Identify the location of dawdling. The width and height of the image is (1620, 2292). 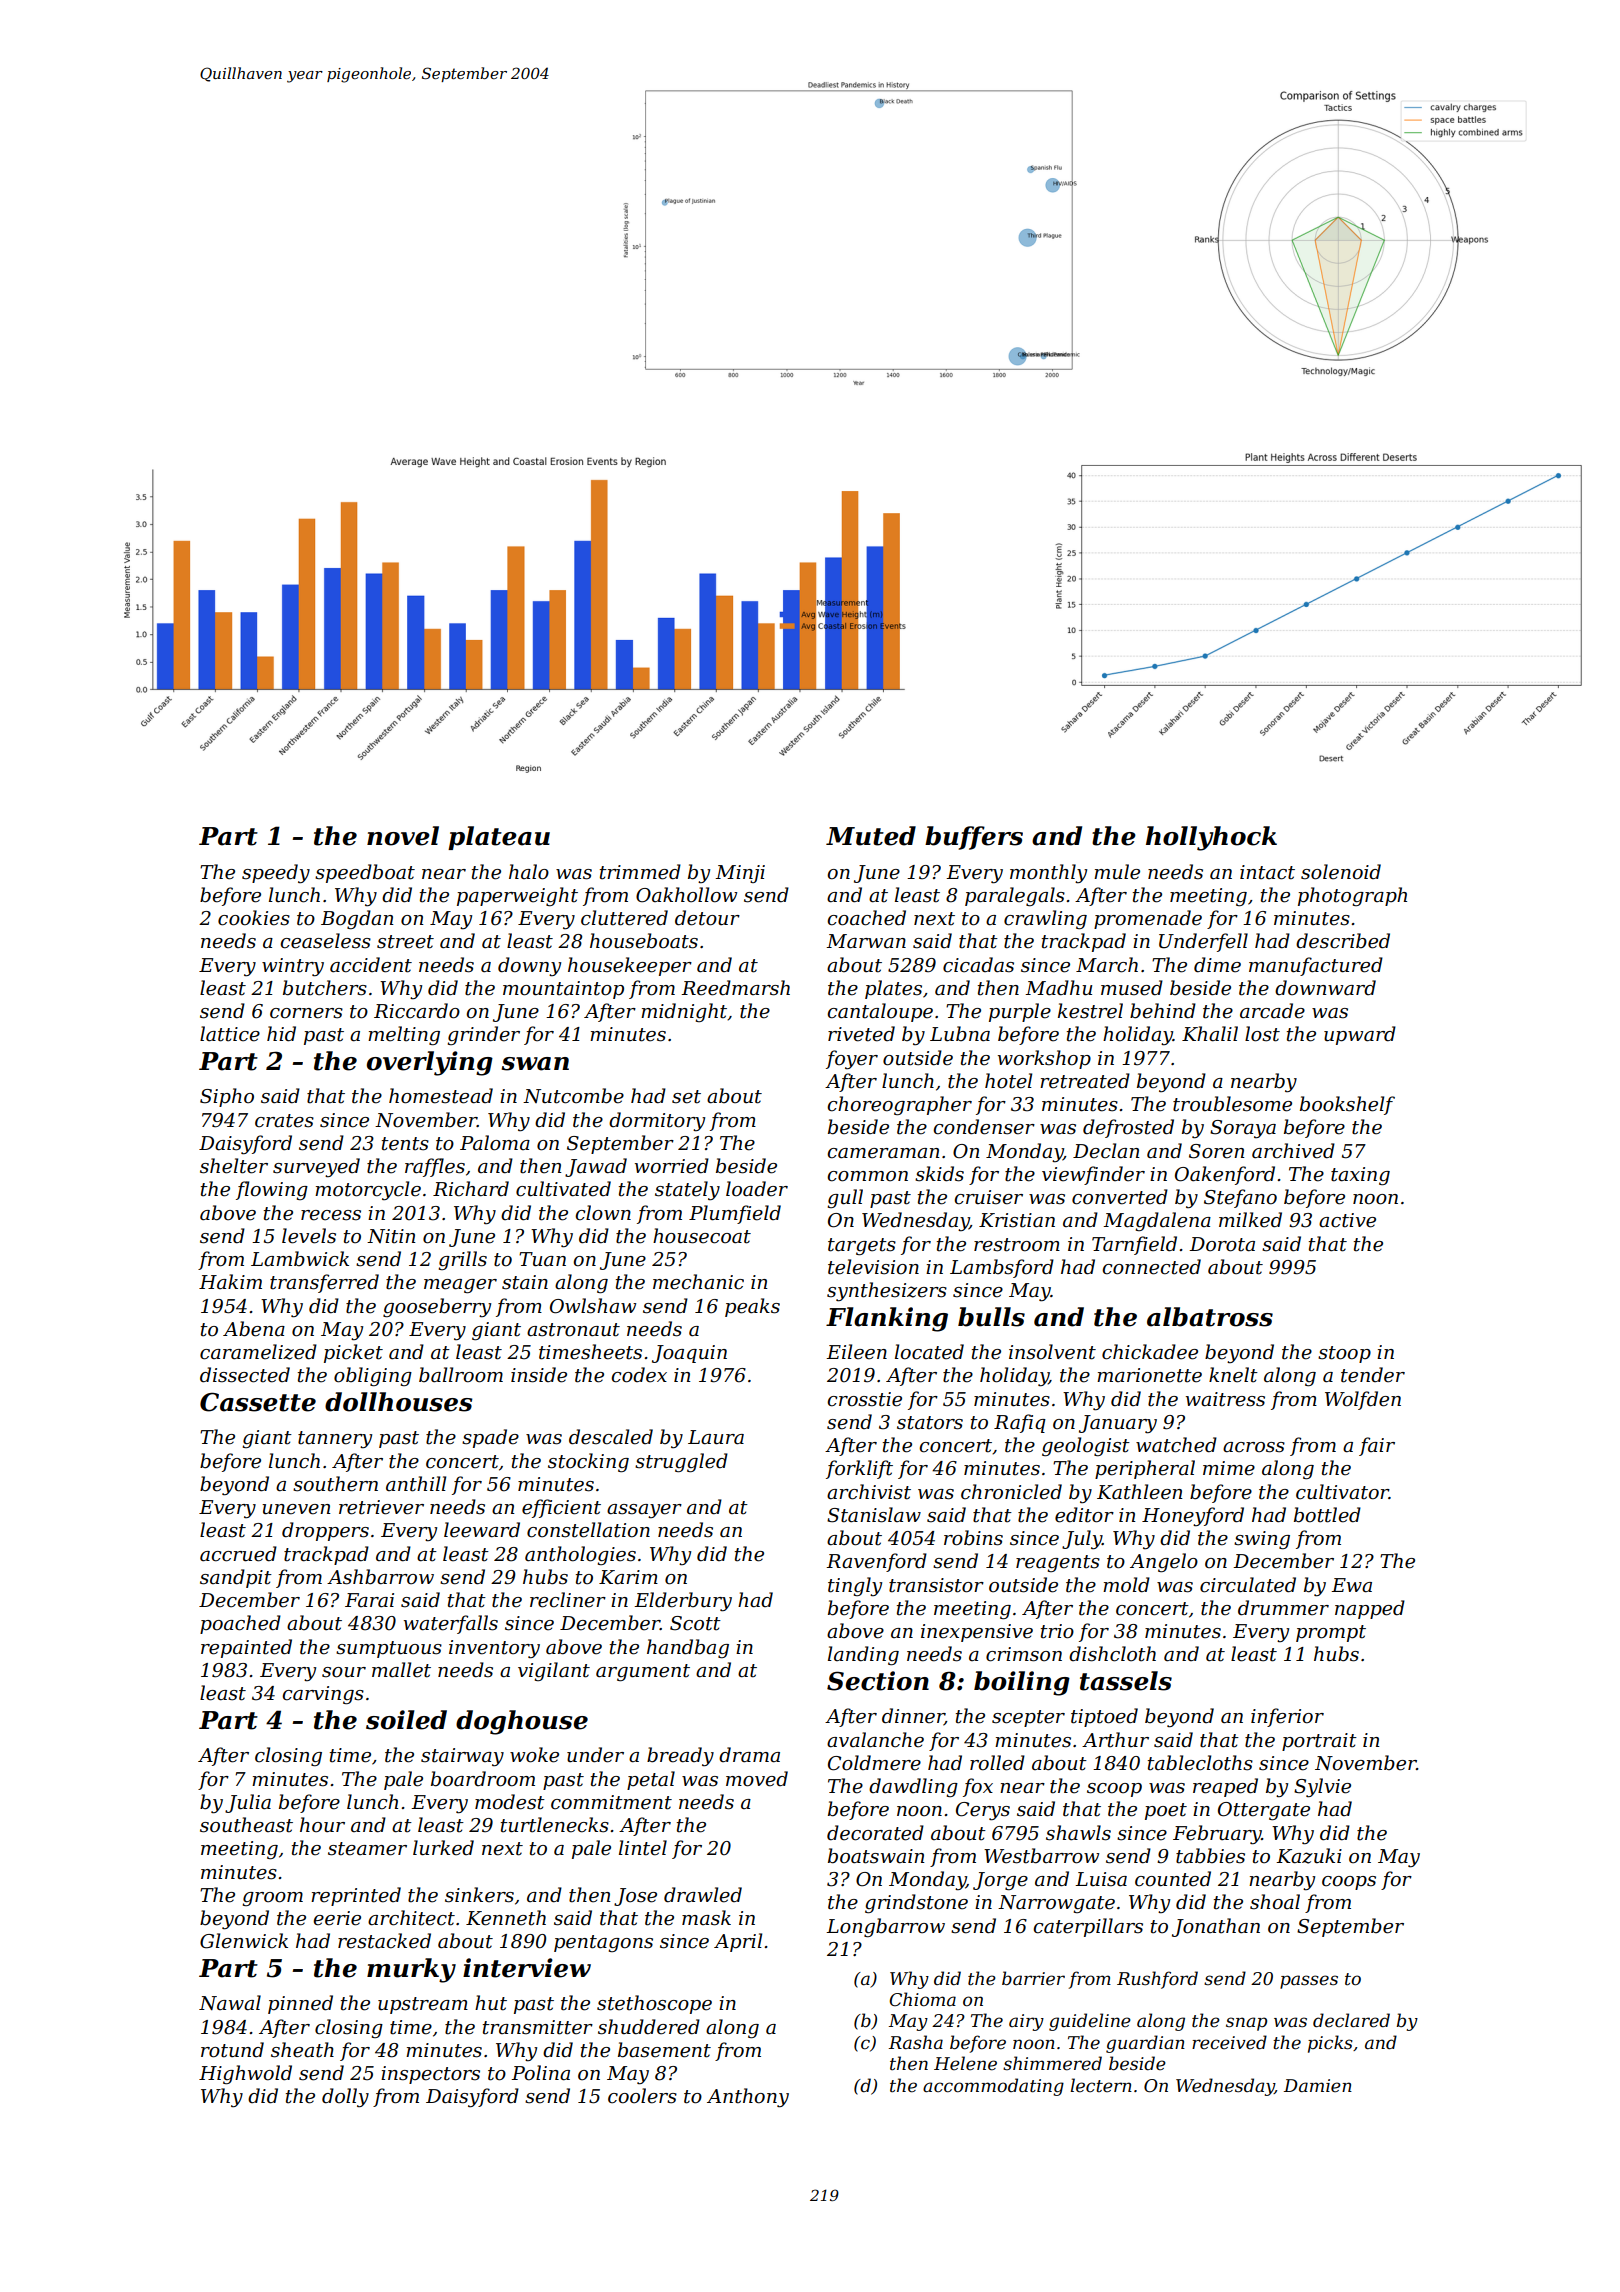
(913, 1787).
